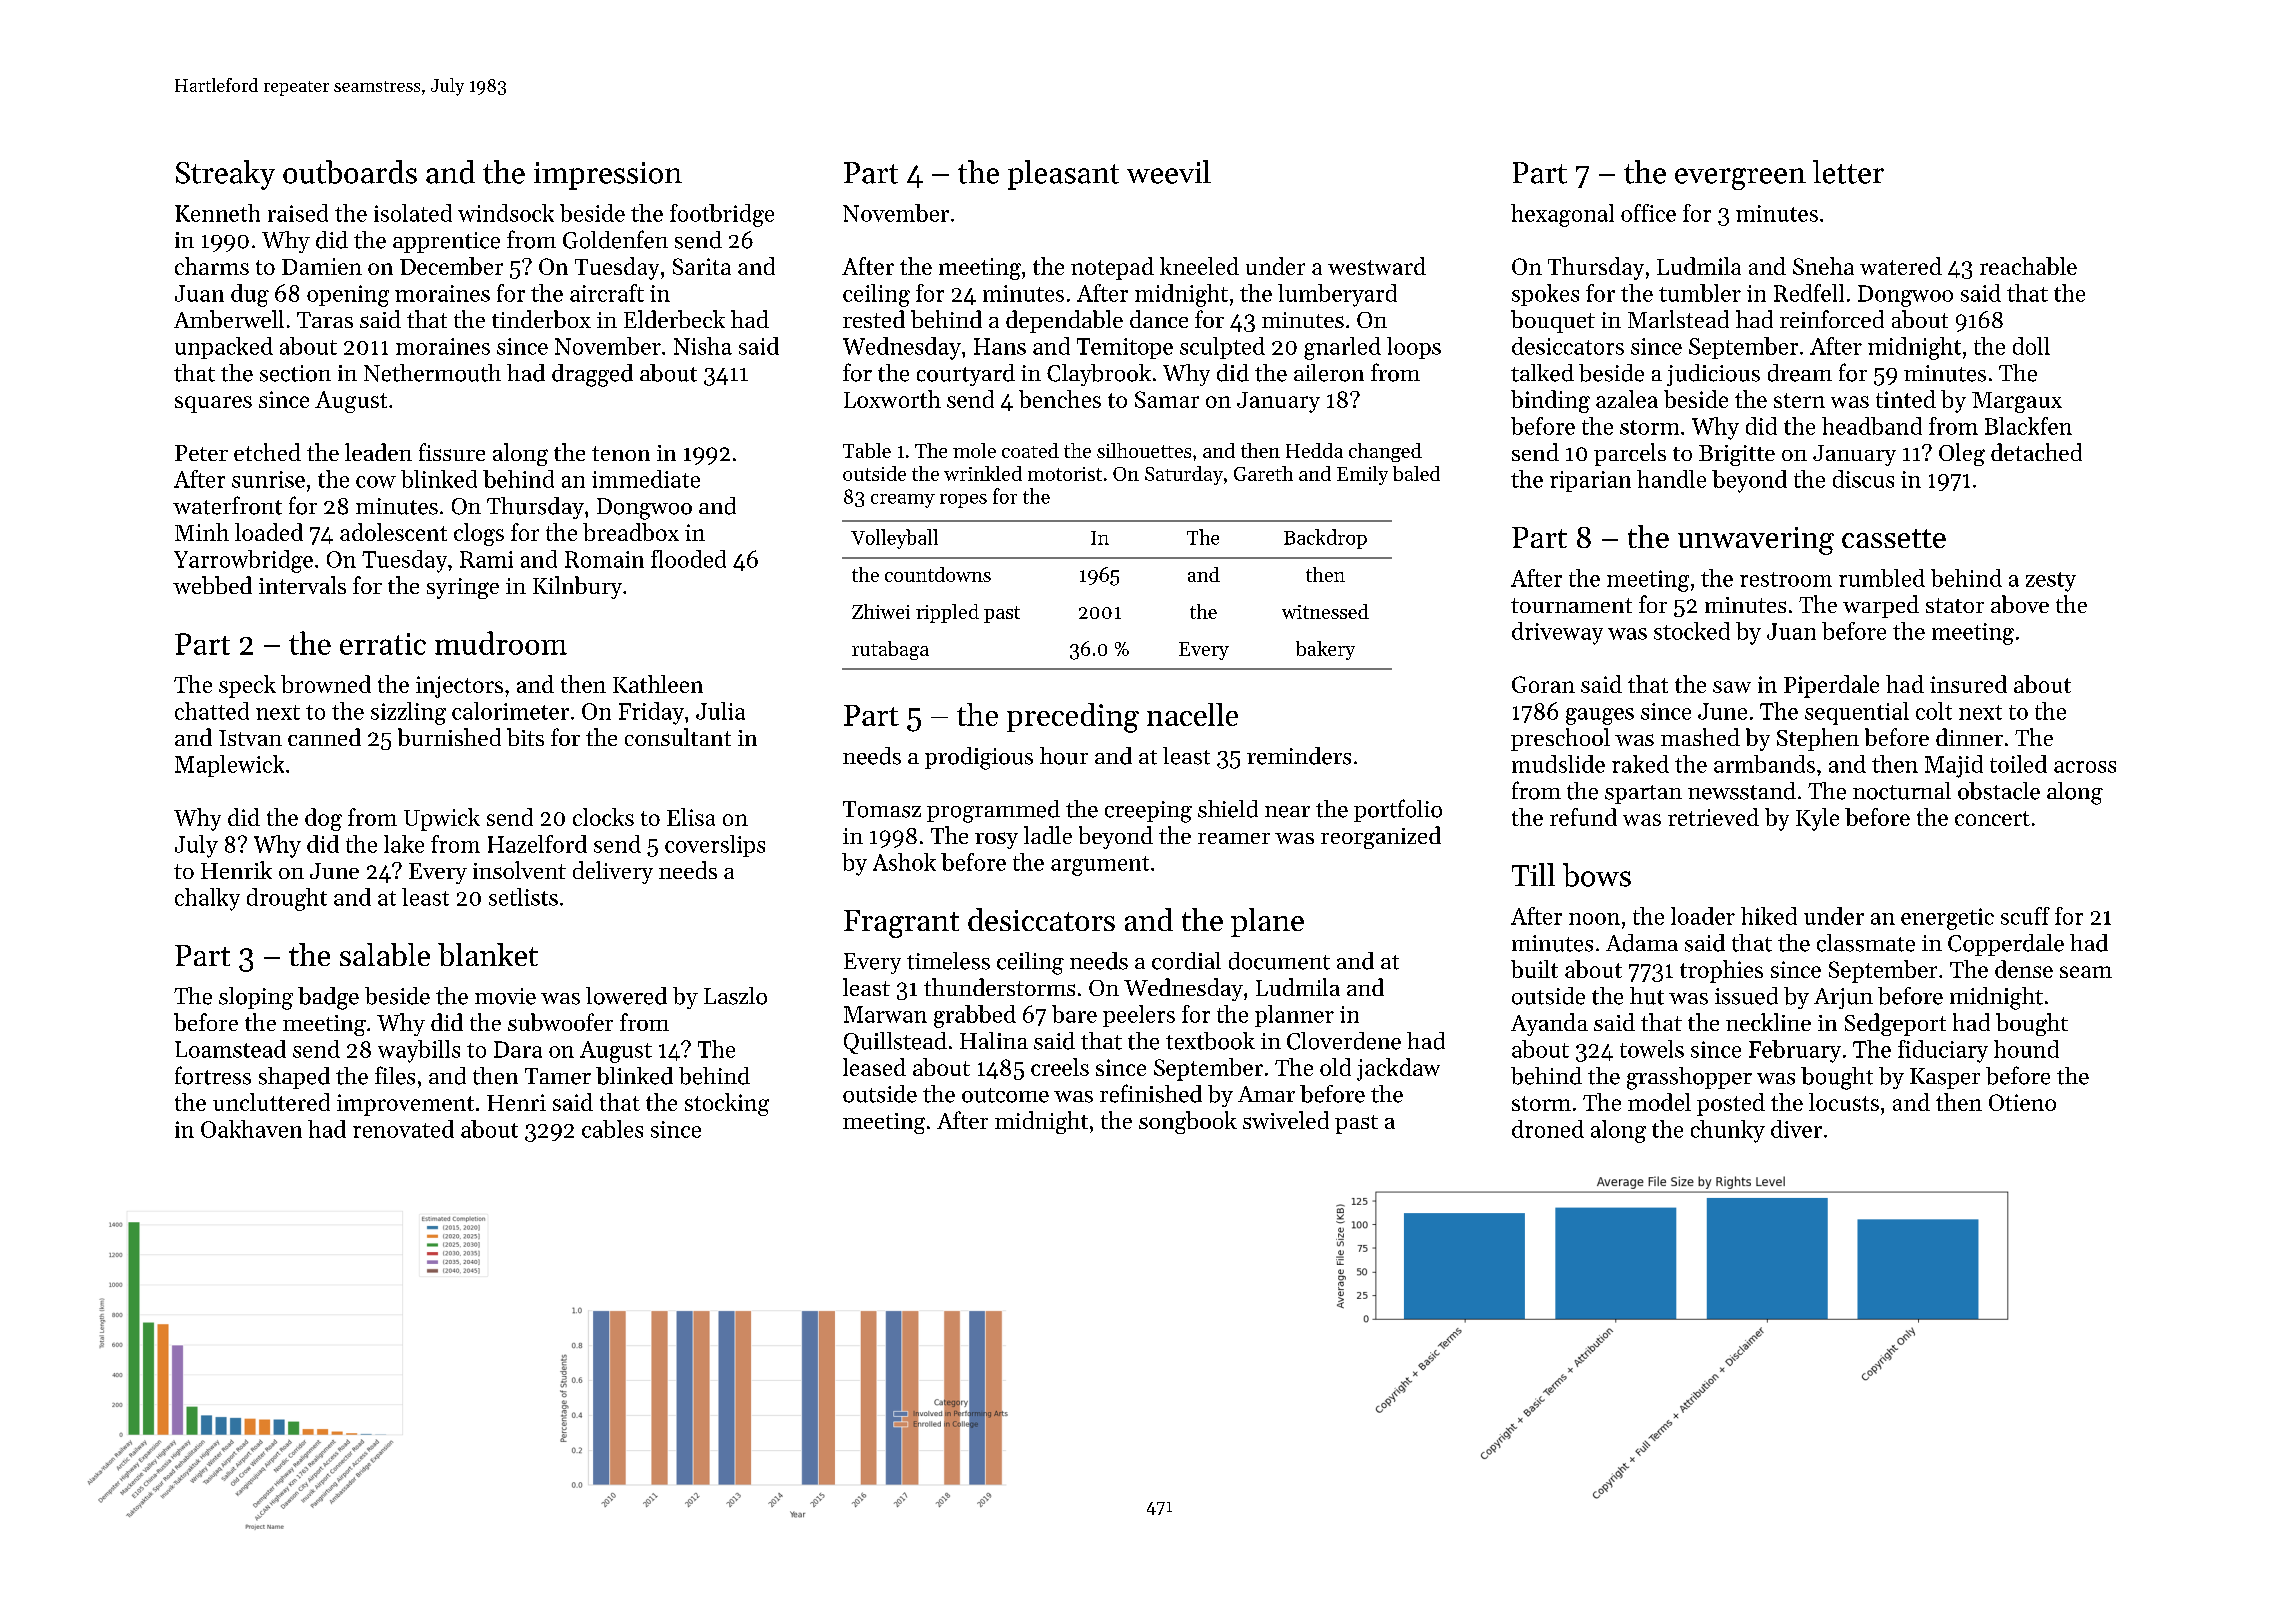 The image size is (2292, 1620). What do you see at coordinates (403, 1129) in the screenshot?
I see `renovated` at bounding box center [403, 1129].
